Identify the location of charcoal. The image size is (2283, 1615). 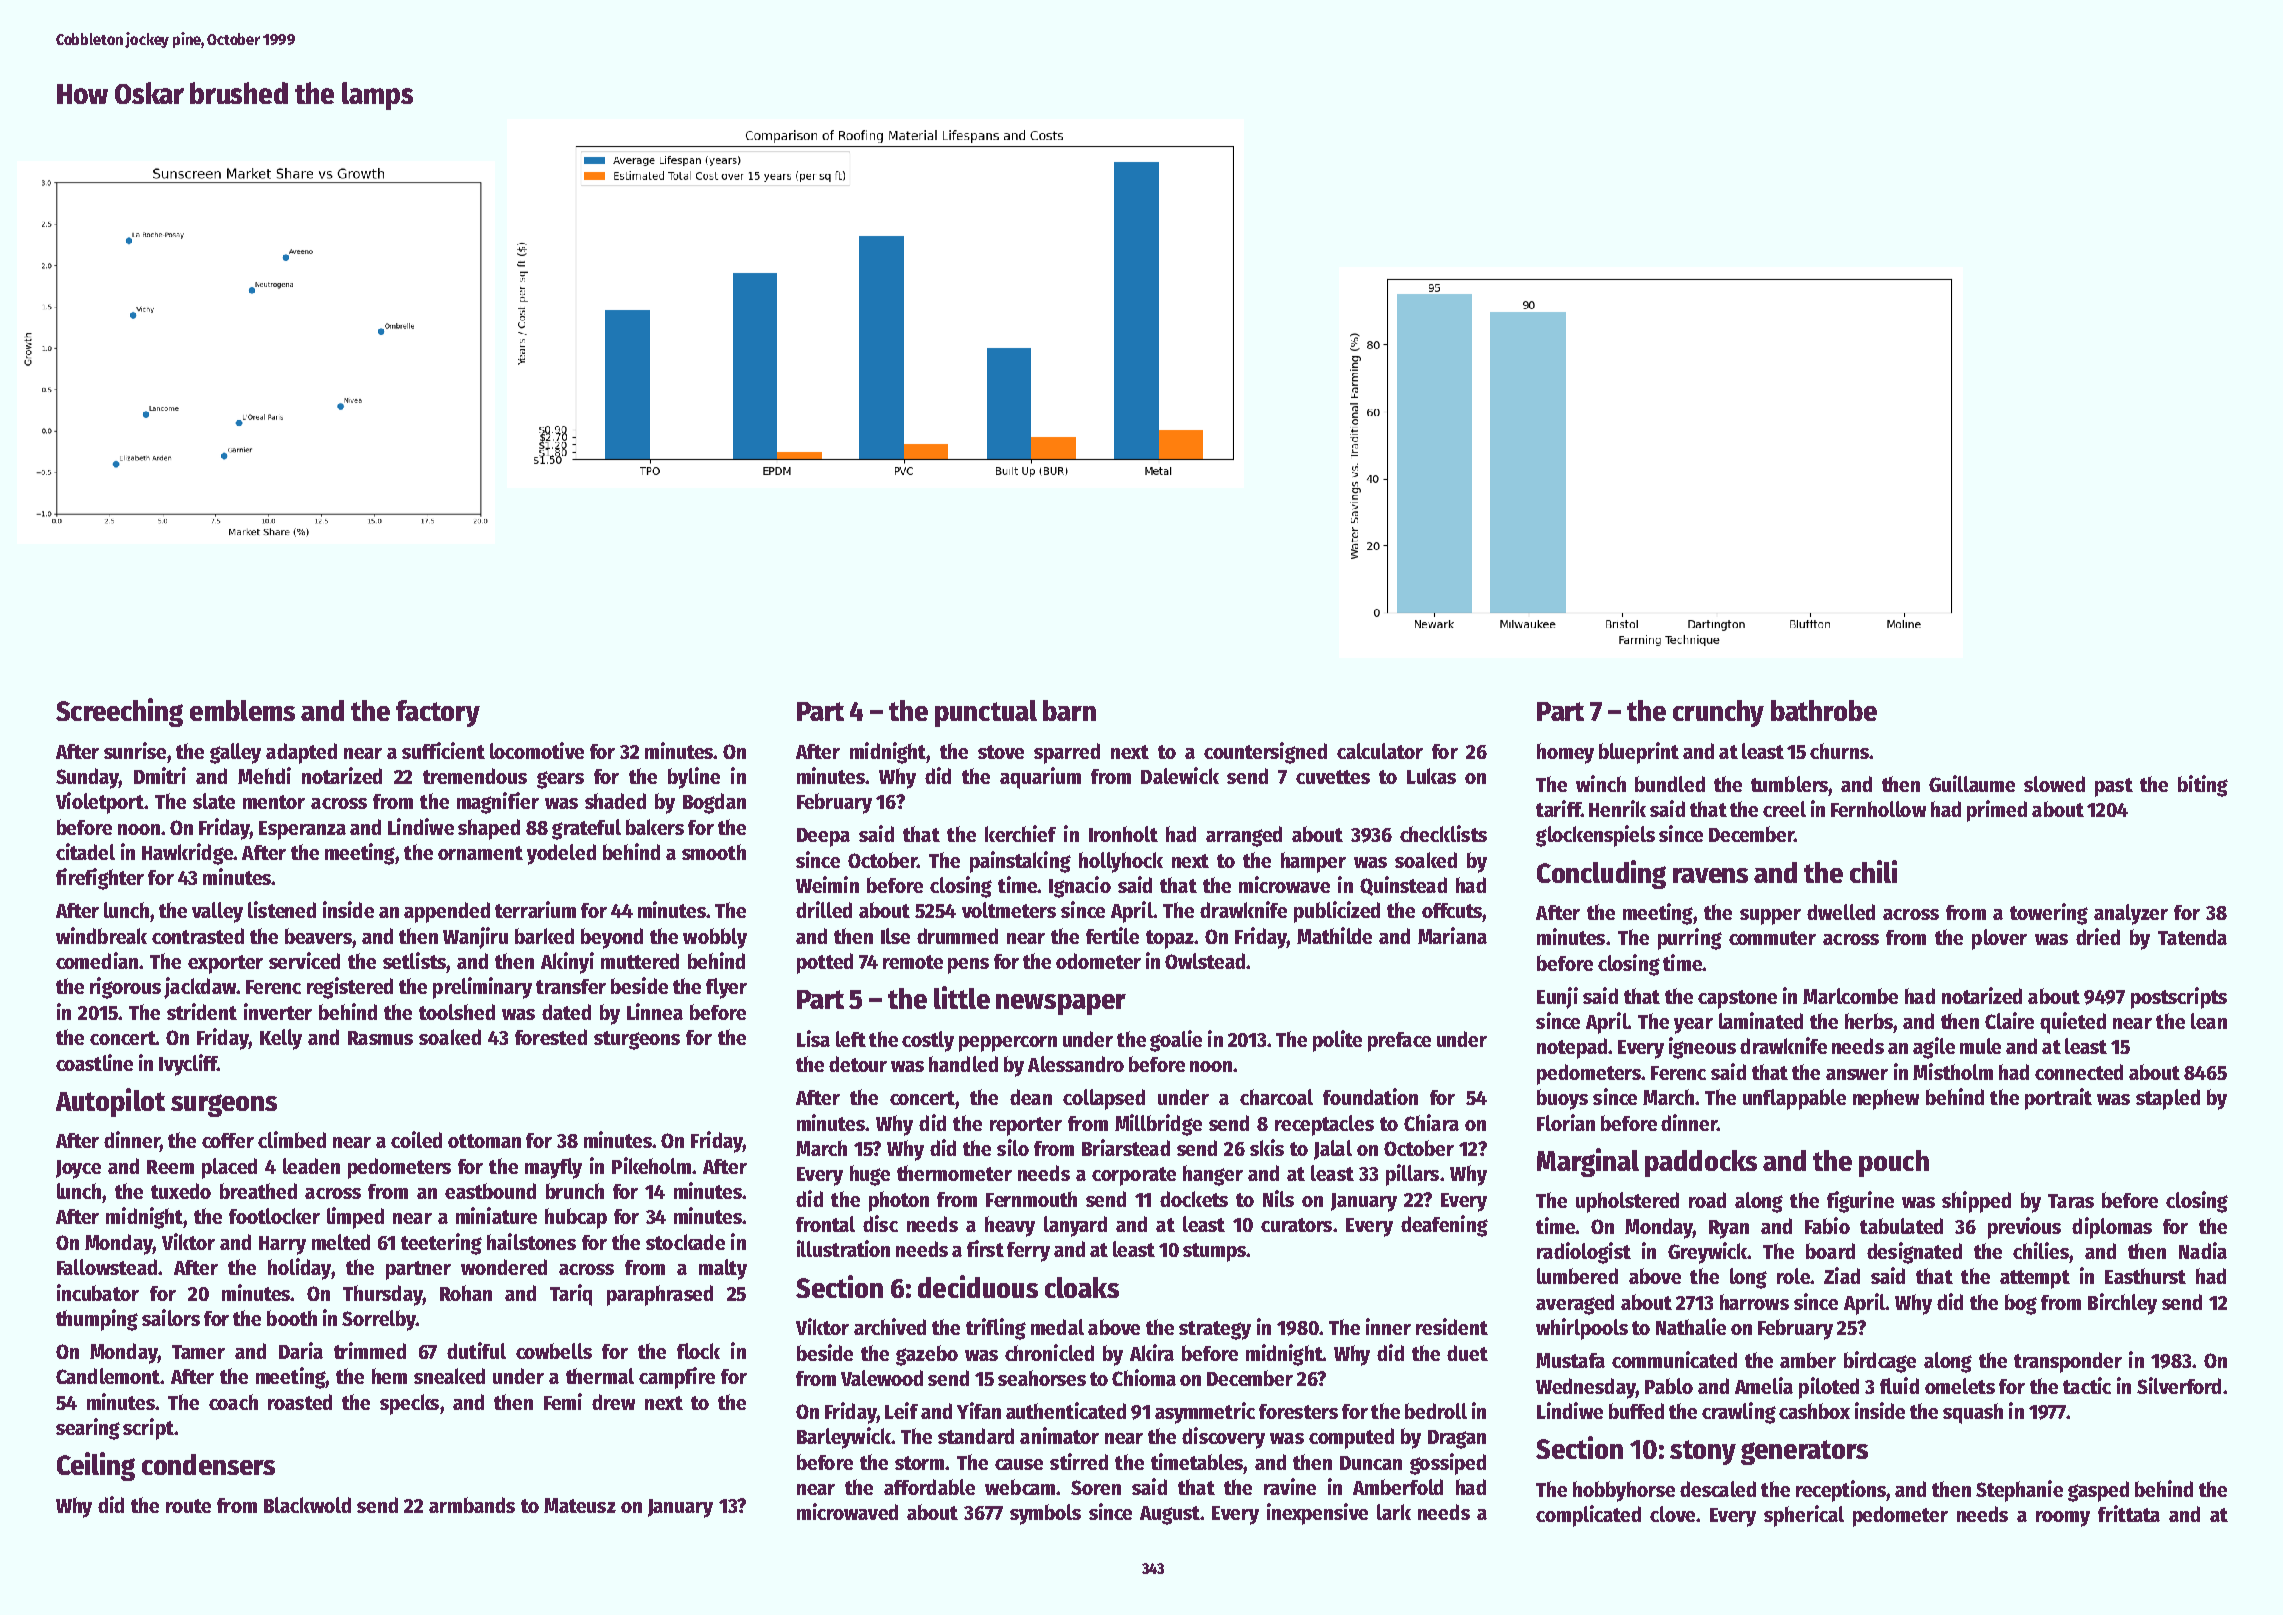
(1276, 1097).
